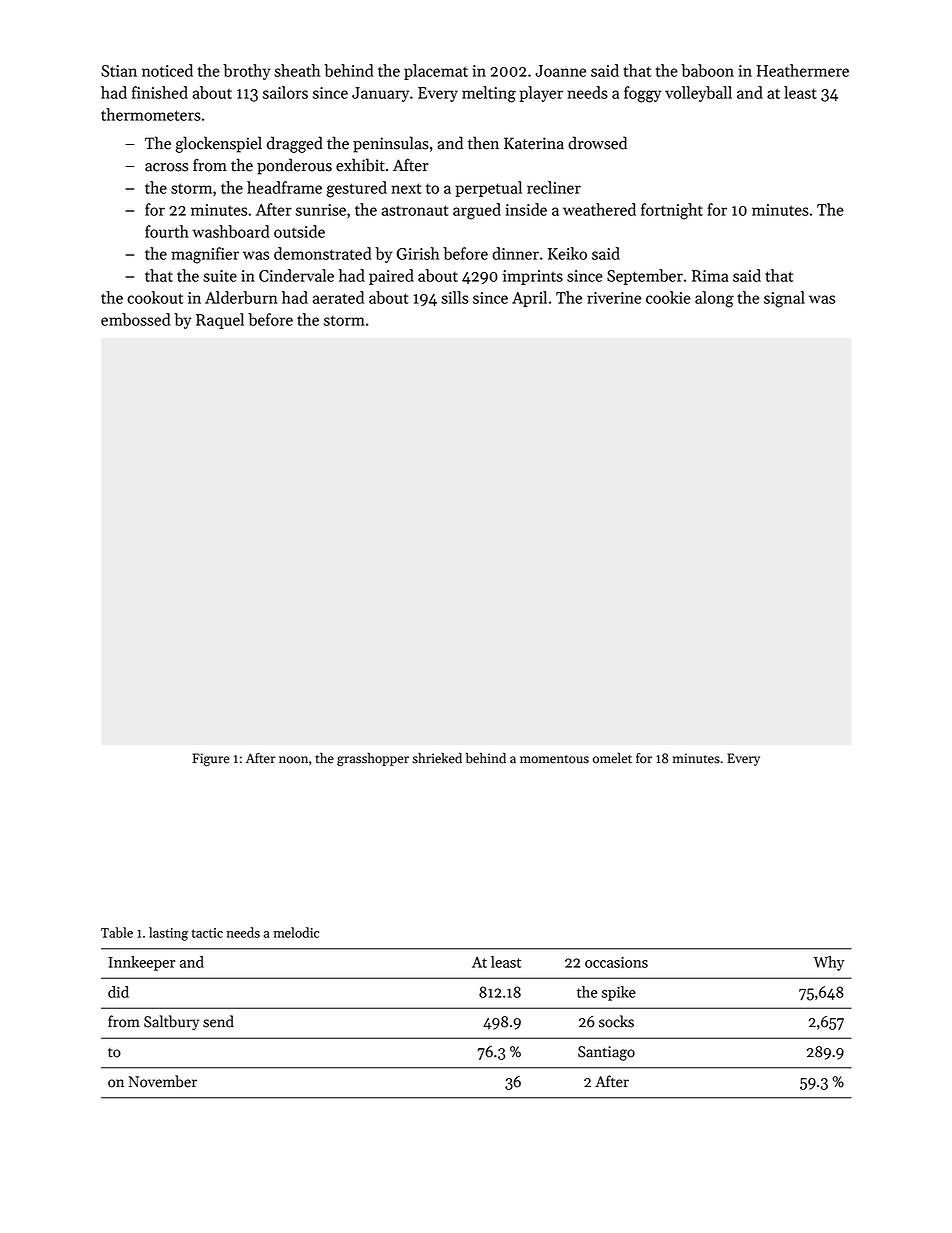 The image size is (952, 1233). What do you see at coordinates (529, 299) in the screenshot?
I see `April` at bounding box center [529, 299].
